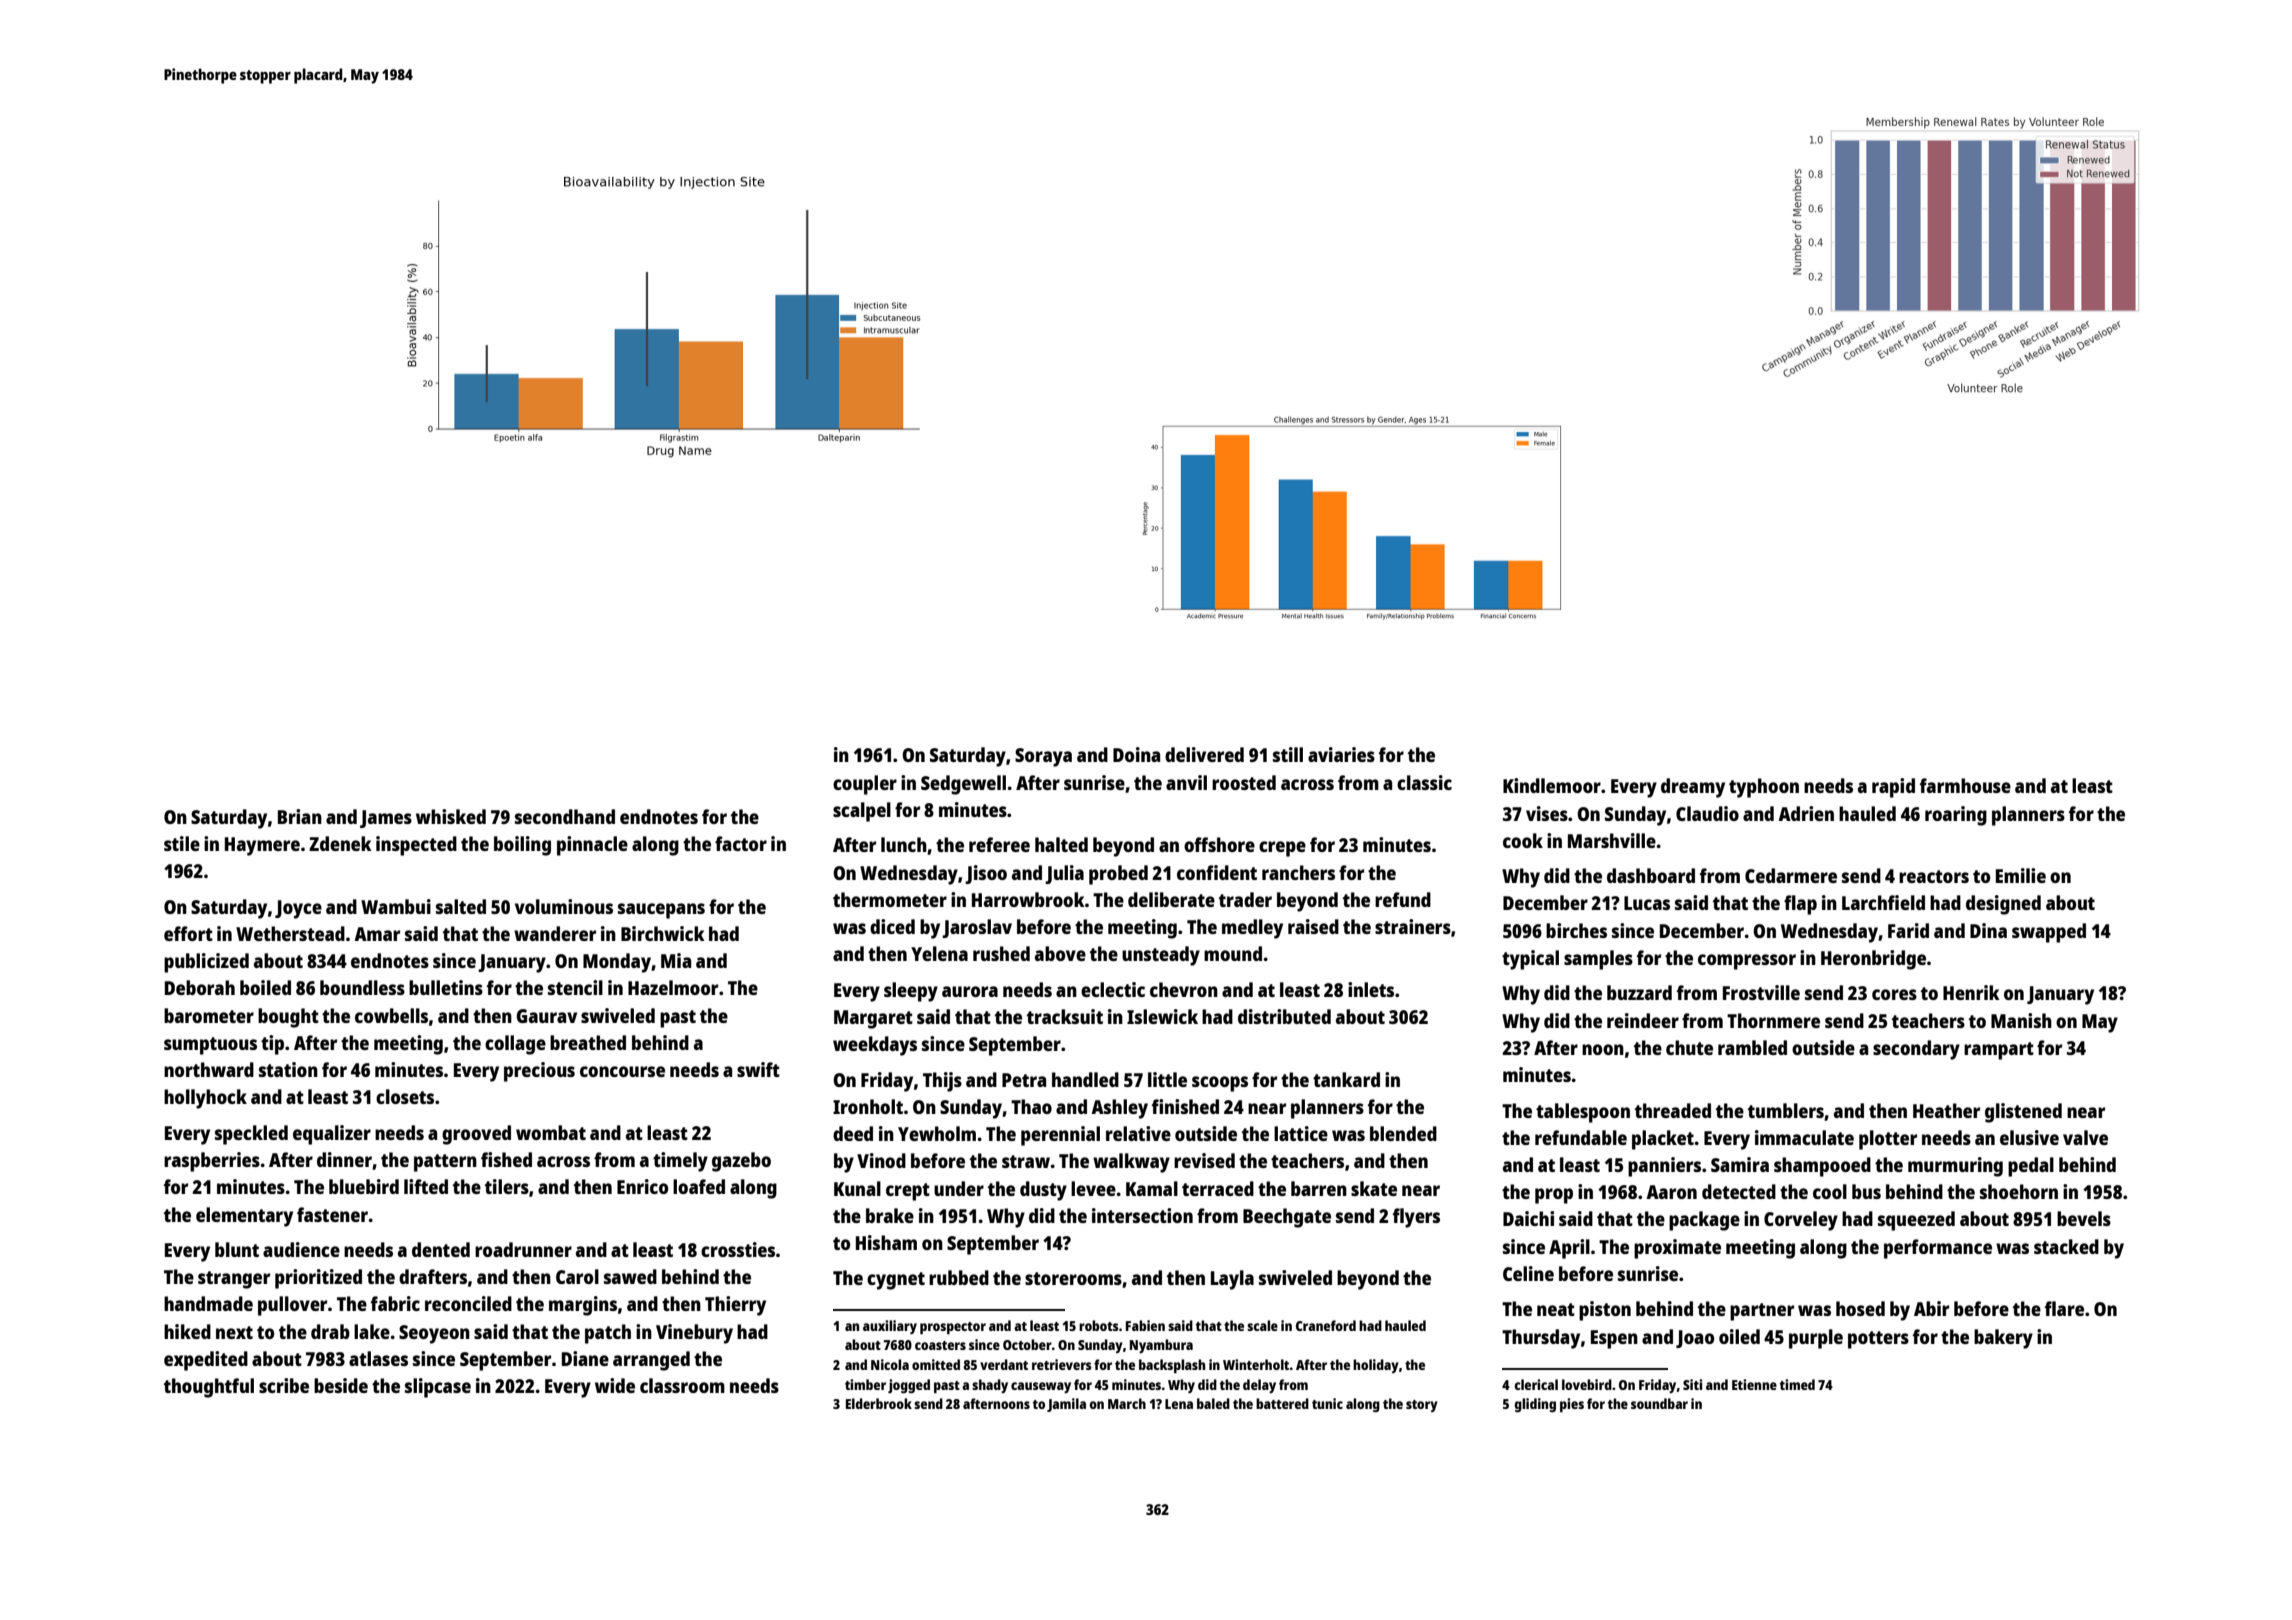  I want to click on story, so click(1422, 1406).
